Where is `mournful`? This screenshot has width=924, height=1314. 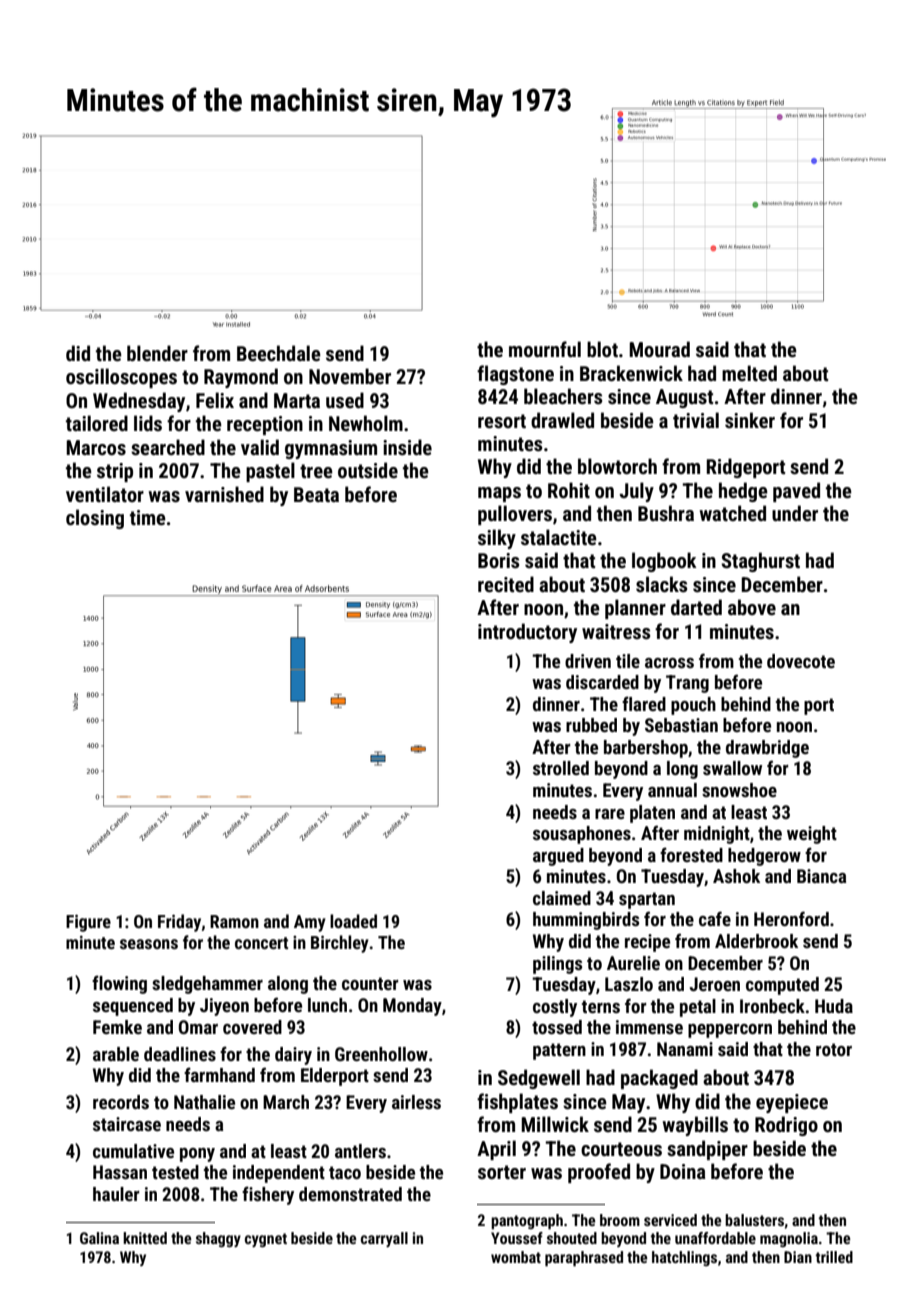
mournful is located at coordinates (545, 349).
